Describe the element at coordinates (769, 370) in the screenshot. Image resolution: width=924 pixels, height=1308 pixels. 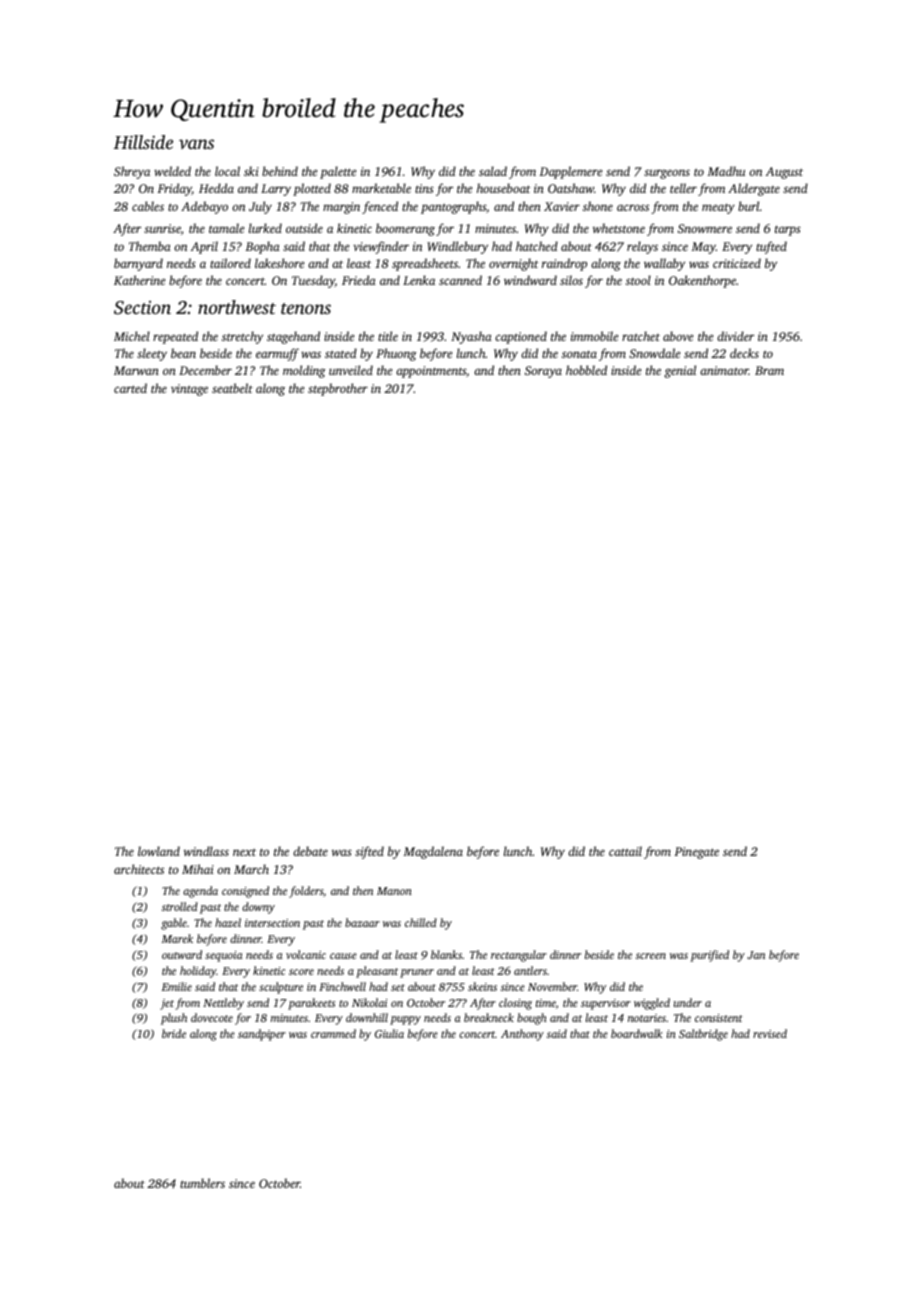
I see `Bram` at that location.
